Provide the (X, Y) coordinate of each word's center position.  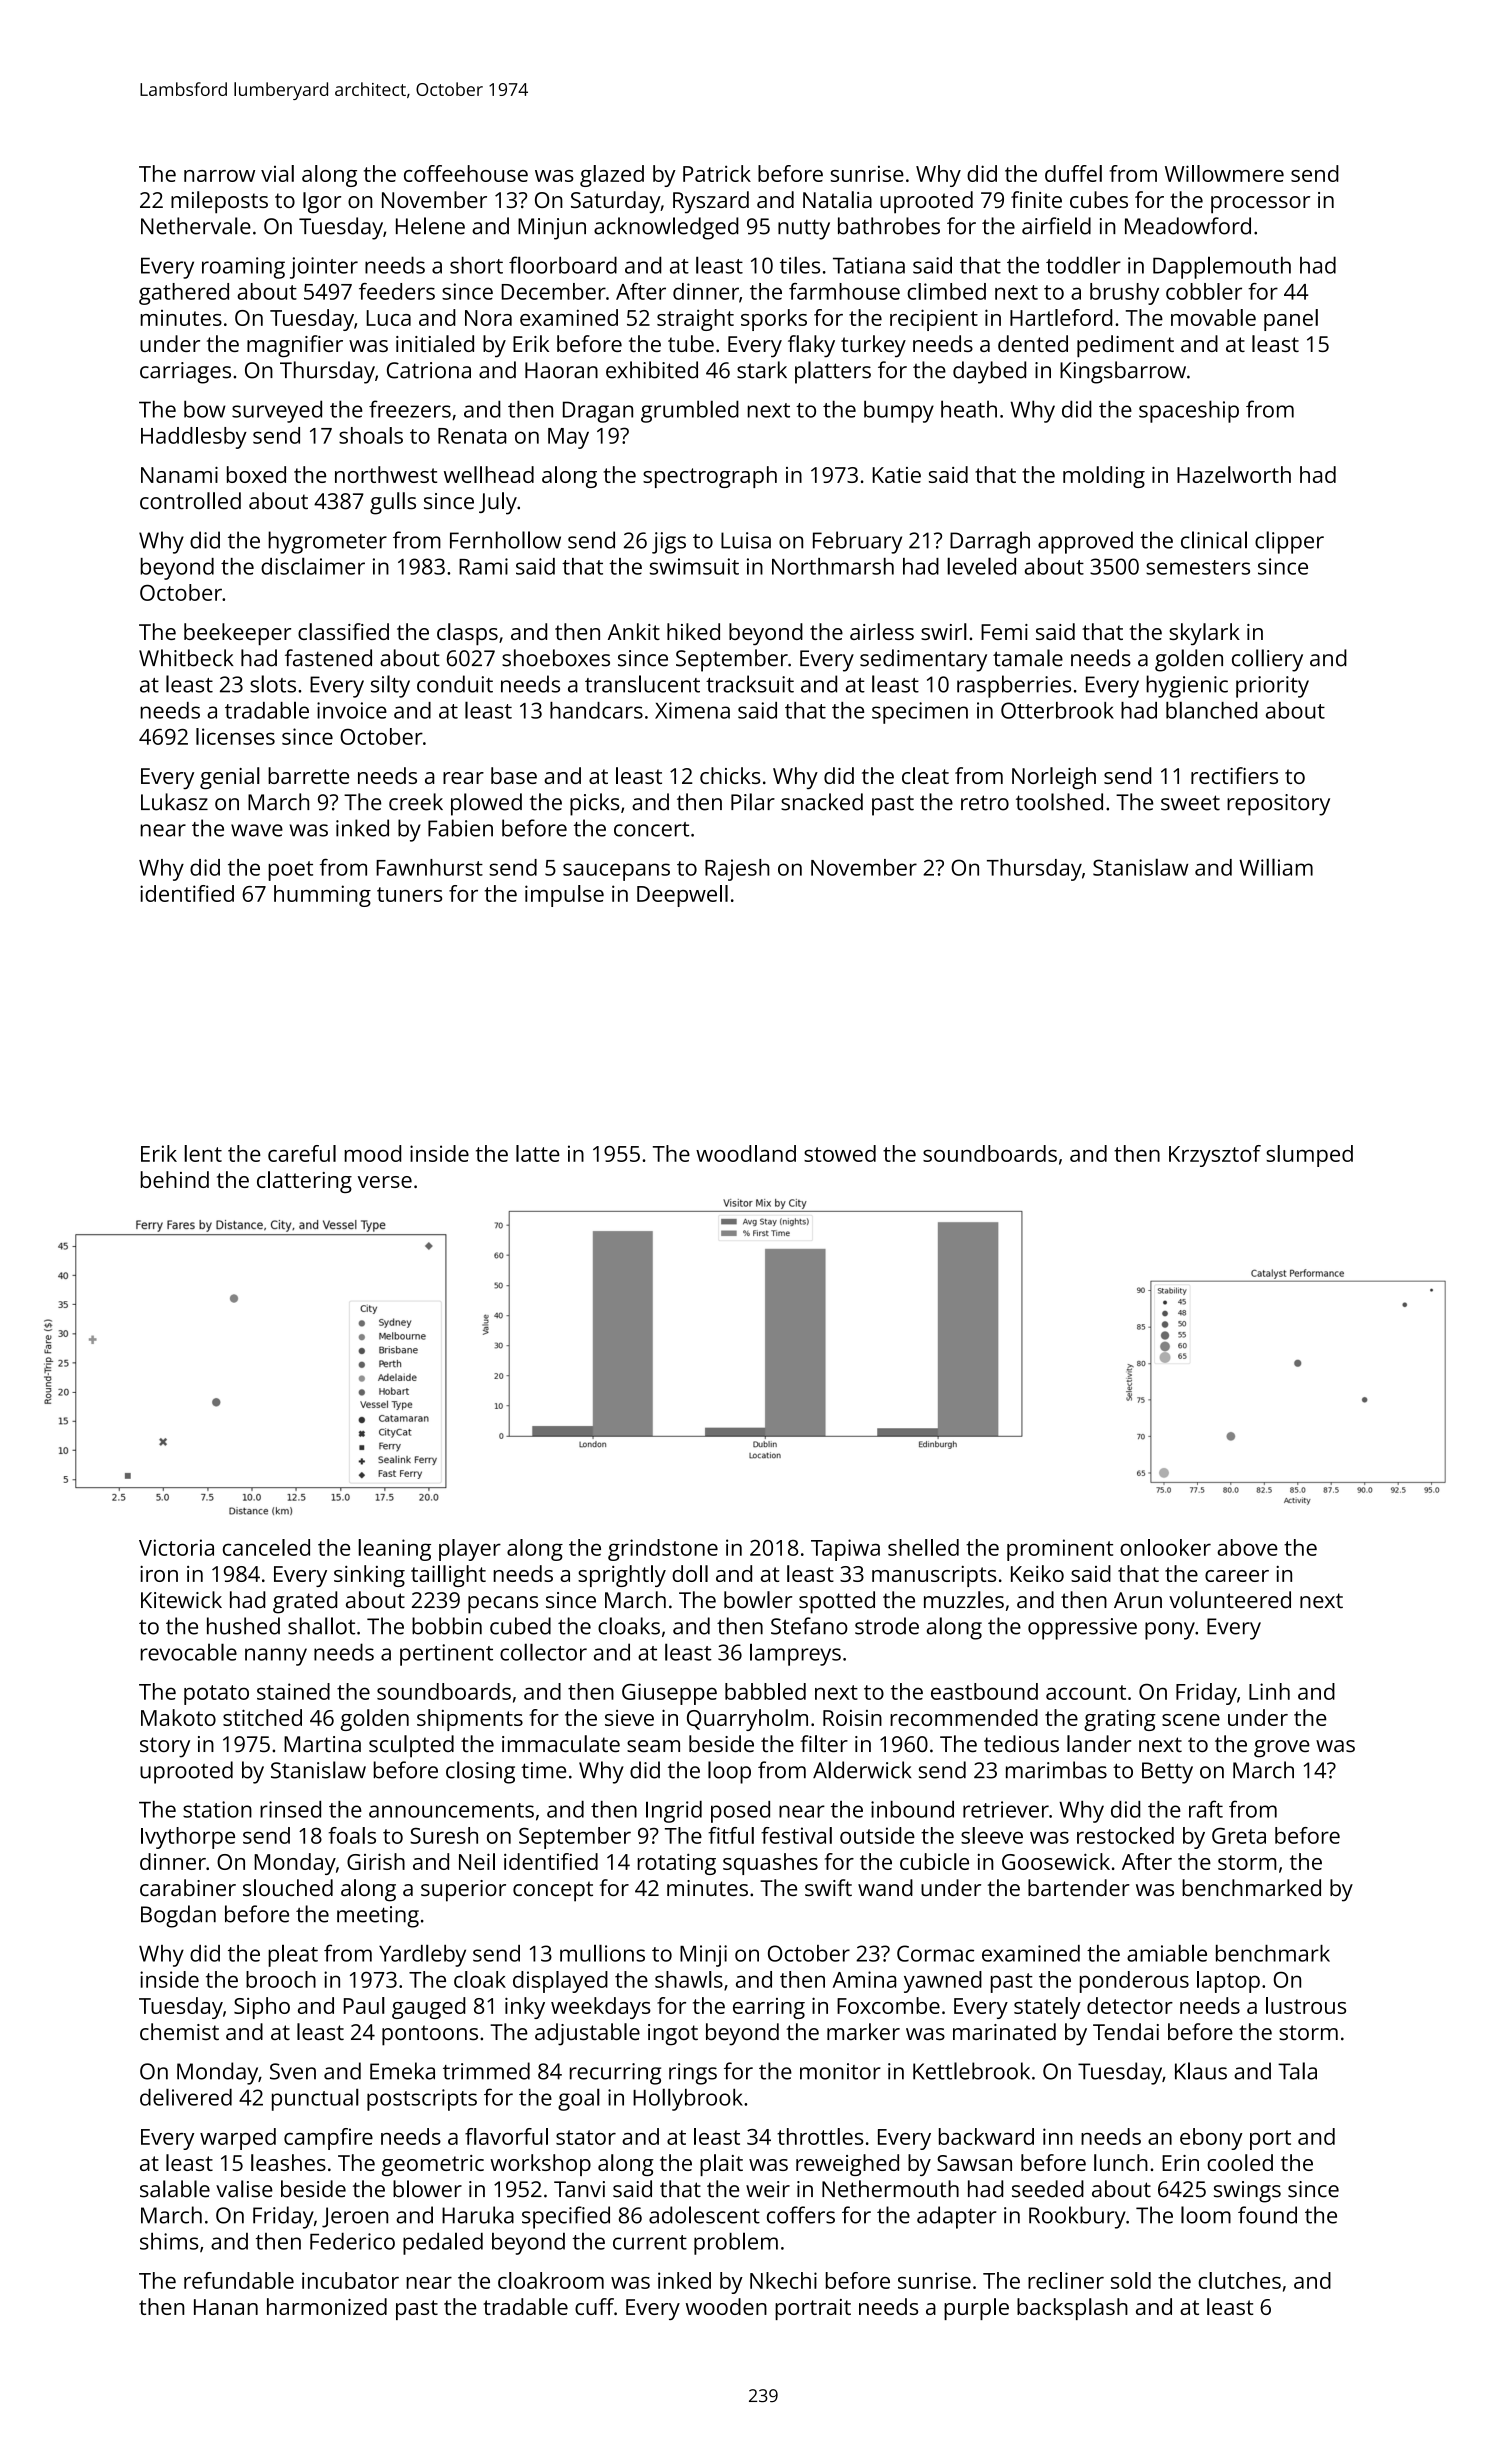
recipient (934, 320)
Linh (1269, 1691)
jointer (324, 268)
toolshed (1059, 802)
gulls (393, 503)
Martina (322, 1744)
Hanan (226, 2307)
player (470, 1550)
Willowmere (1224, 173)
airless (882, 631)
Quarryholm (747, 1720)
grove (1282, 1749)
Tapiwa (845, 1550)
